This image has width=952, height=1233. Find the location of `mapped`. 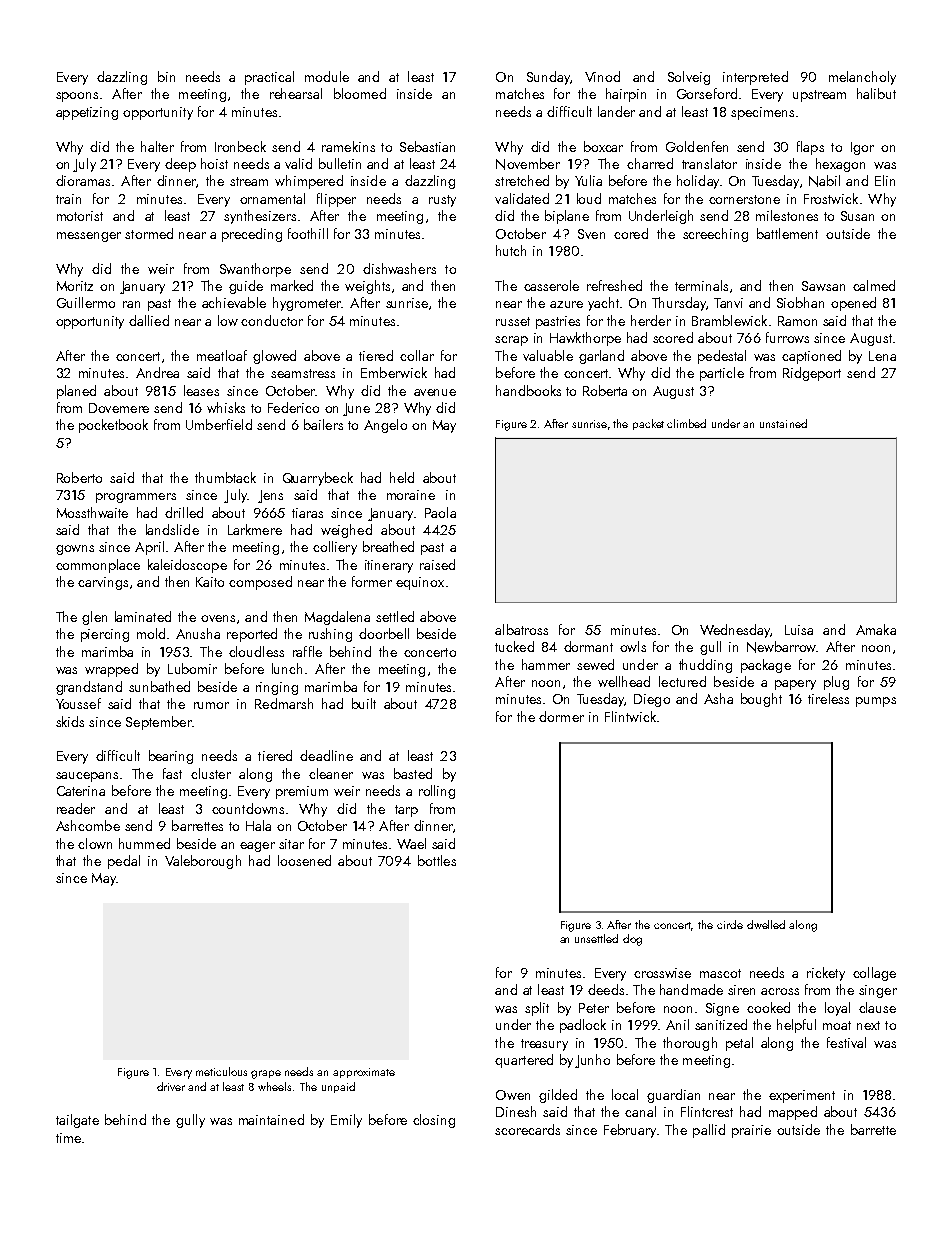

mapped is located at coordinates (793, 1113).
